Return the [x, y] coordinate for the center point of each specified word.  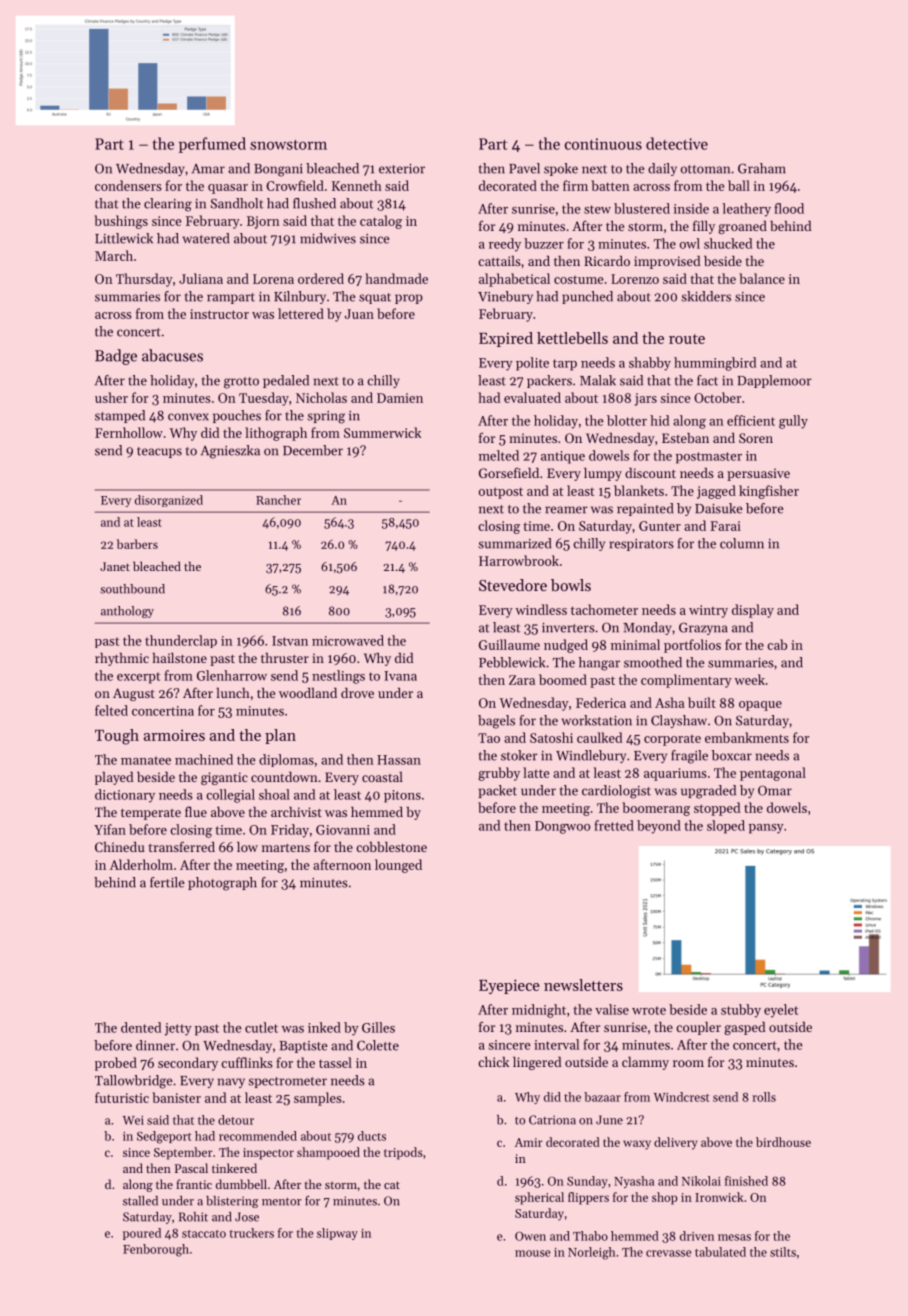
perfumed [212, 145]
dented [141, 1027]
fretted [614, 825]
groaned [742, 227]
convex [188, 417]
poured [142, 1234]
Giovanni [343, 830]
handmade [396, 278]
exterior [402, 169]
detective [677, 143]
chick [493, 1062]
